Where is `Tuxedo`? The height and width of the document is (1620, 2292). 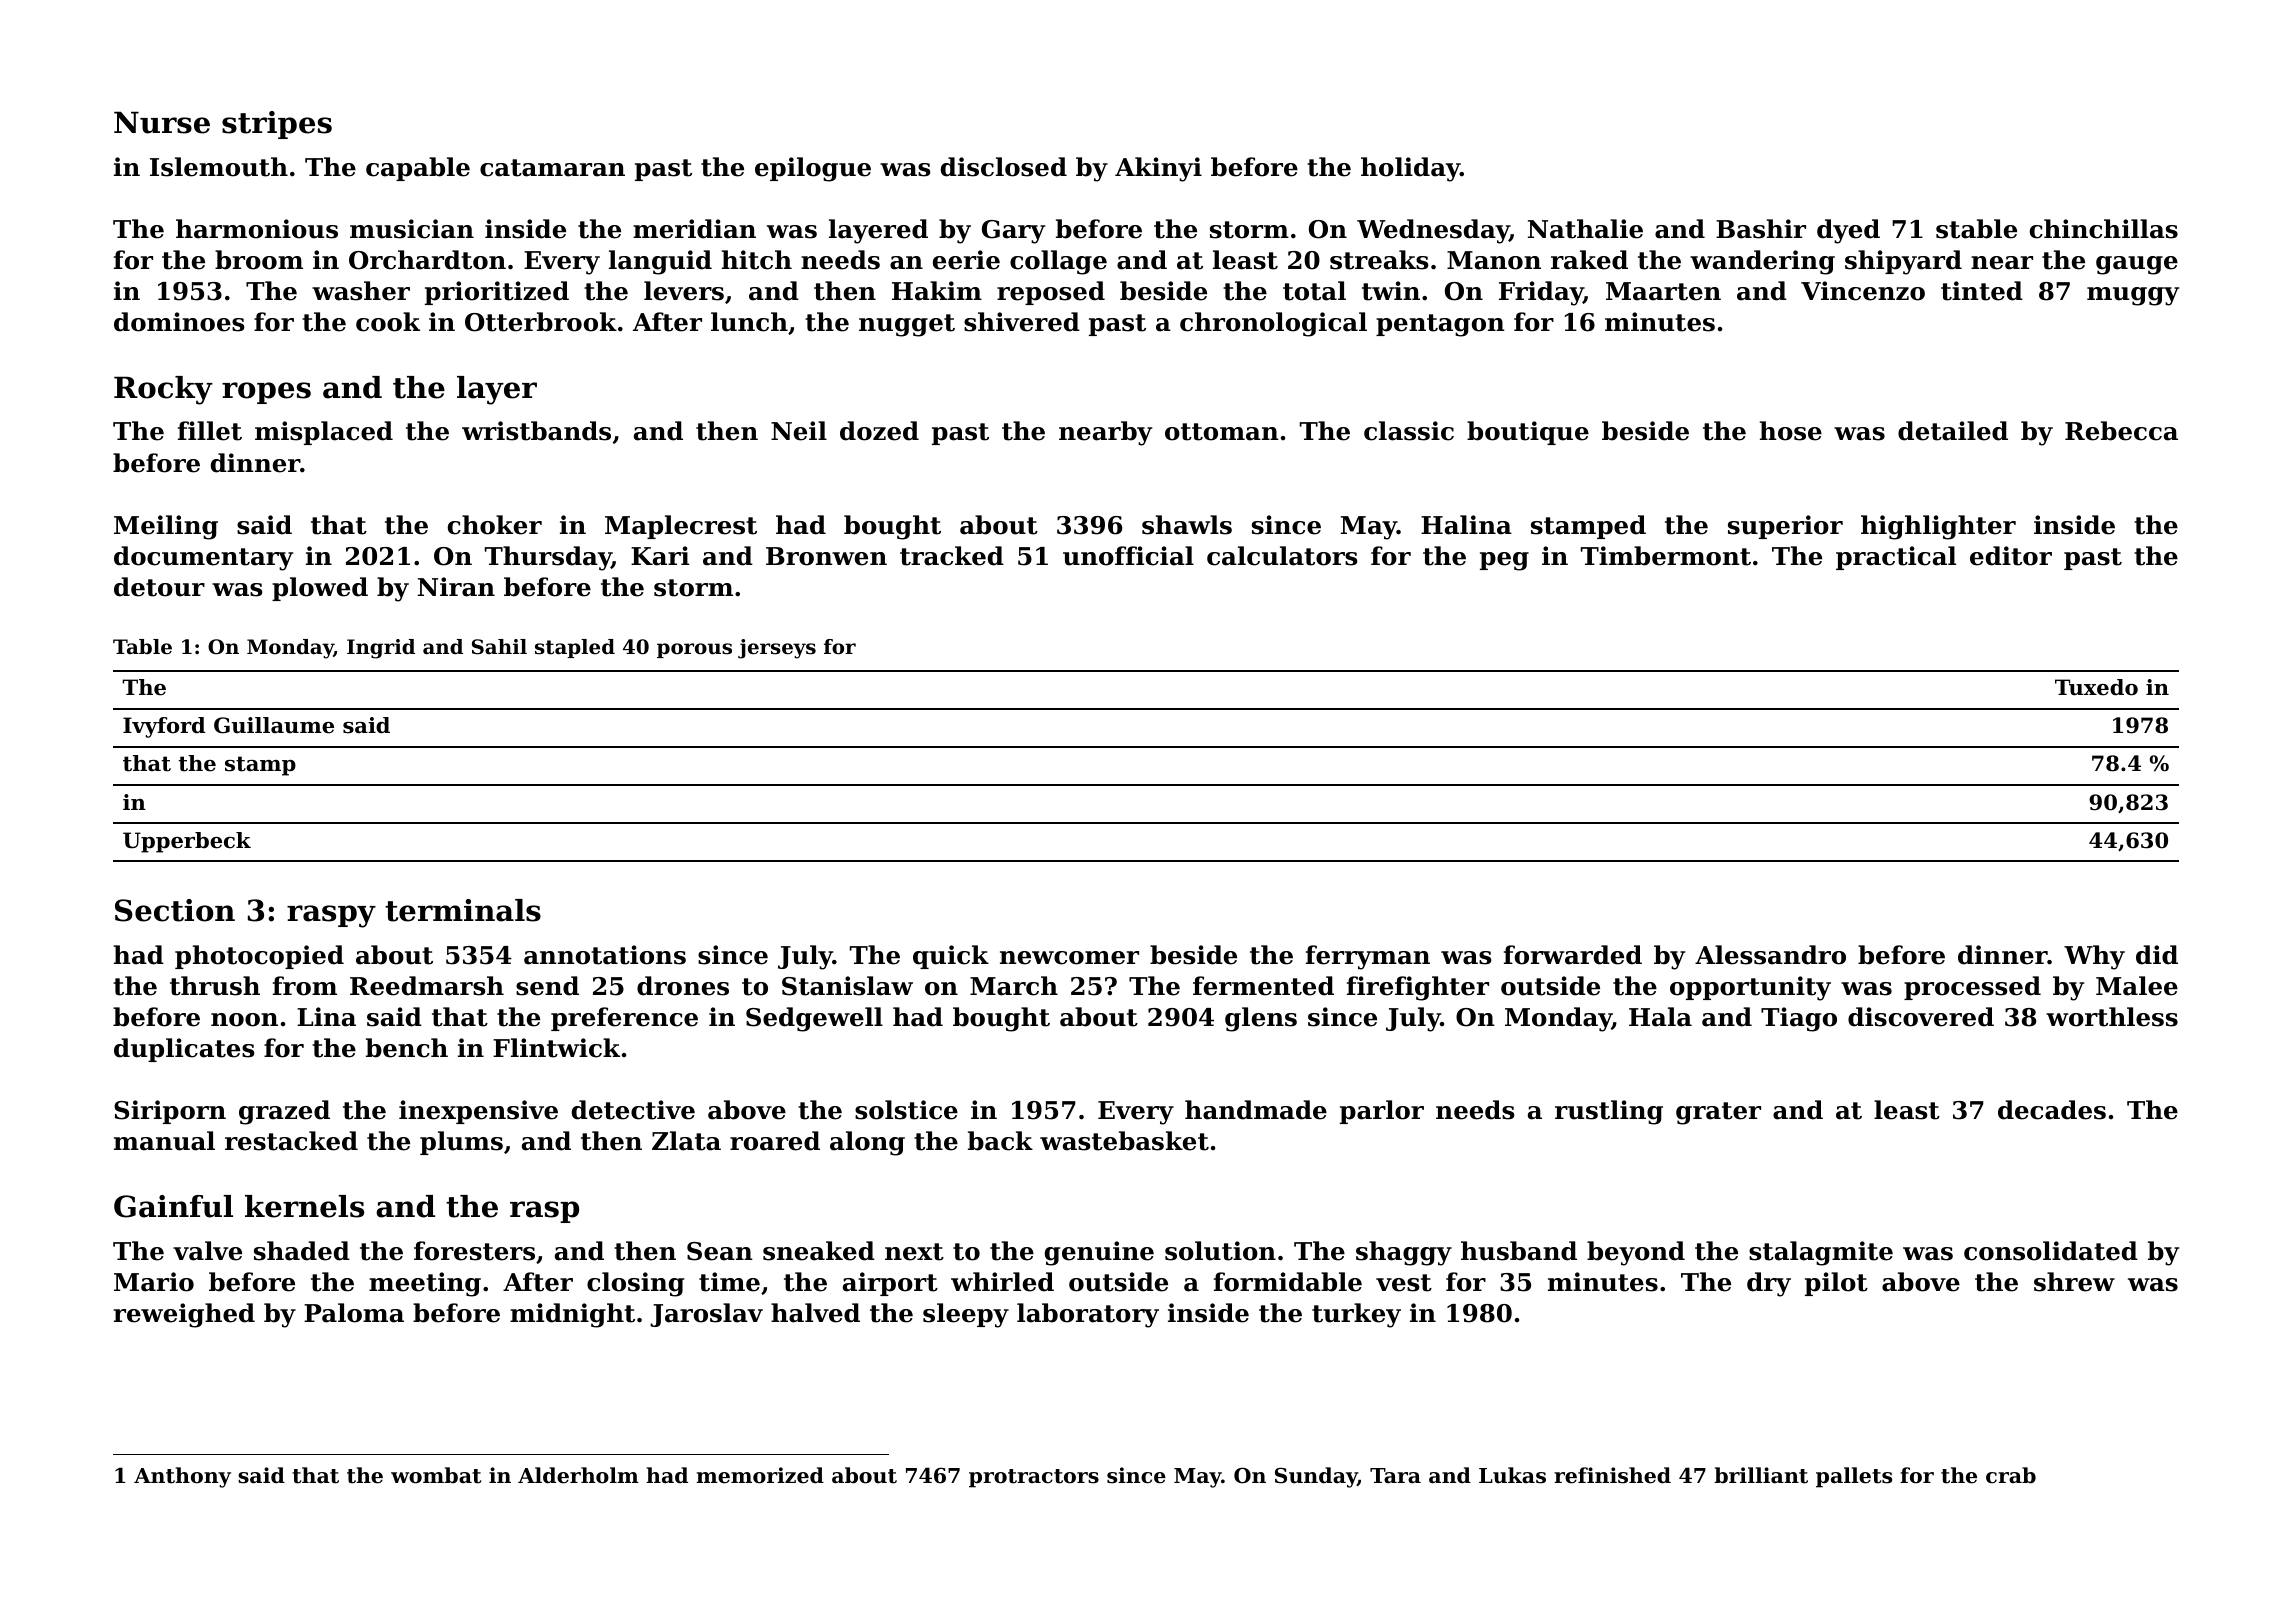 Tuxedo is located at coordinates (2096, 687).
